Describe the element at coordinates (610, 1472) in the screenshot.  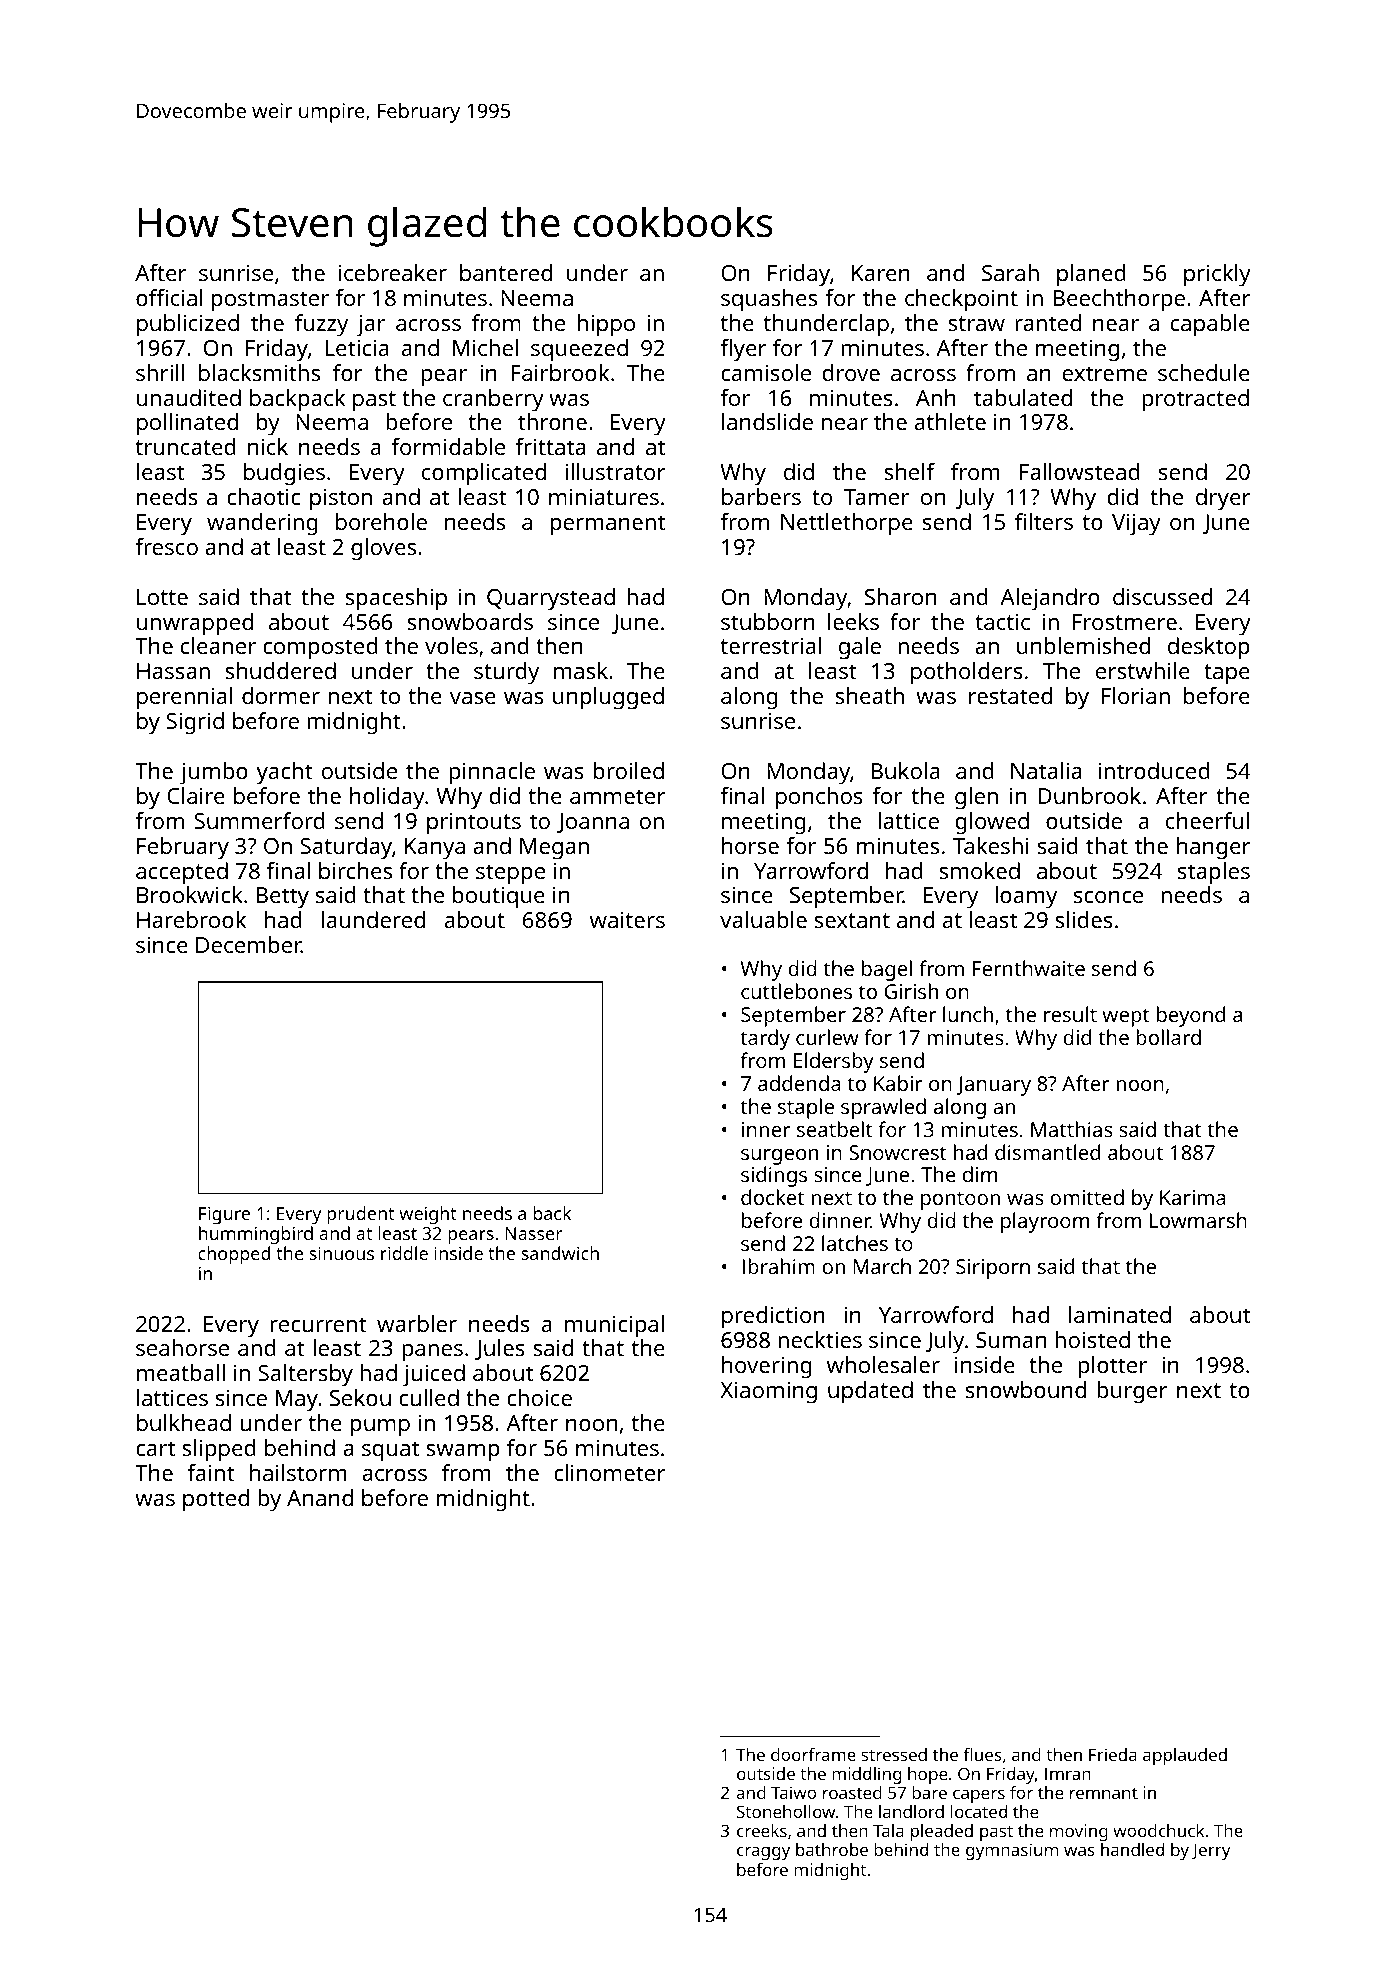
I see `clinometer` at that location.
